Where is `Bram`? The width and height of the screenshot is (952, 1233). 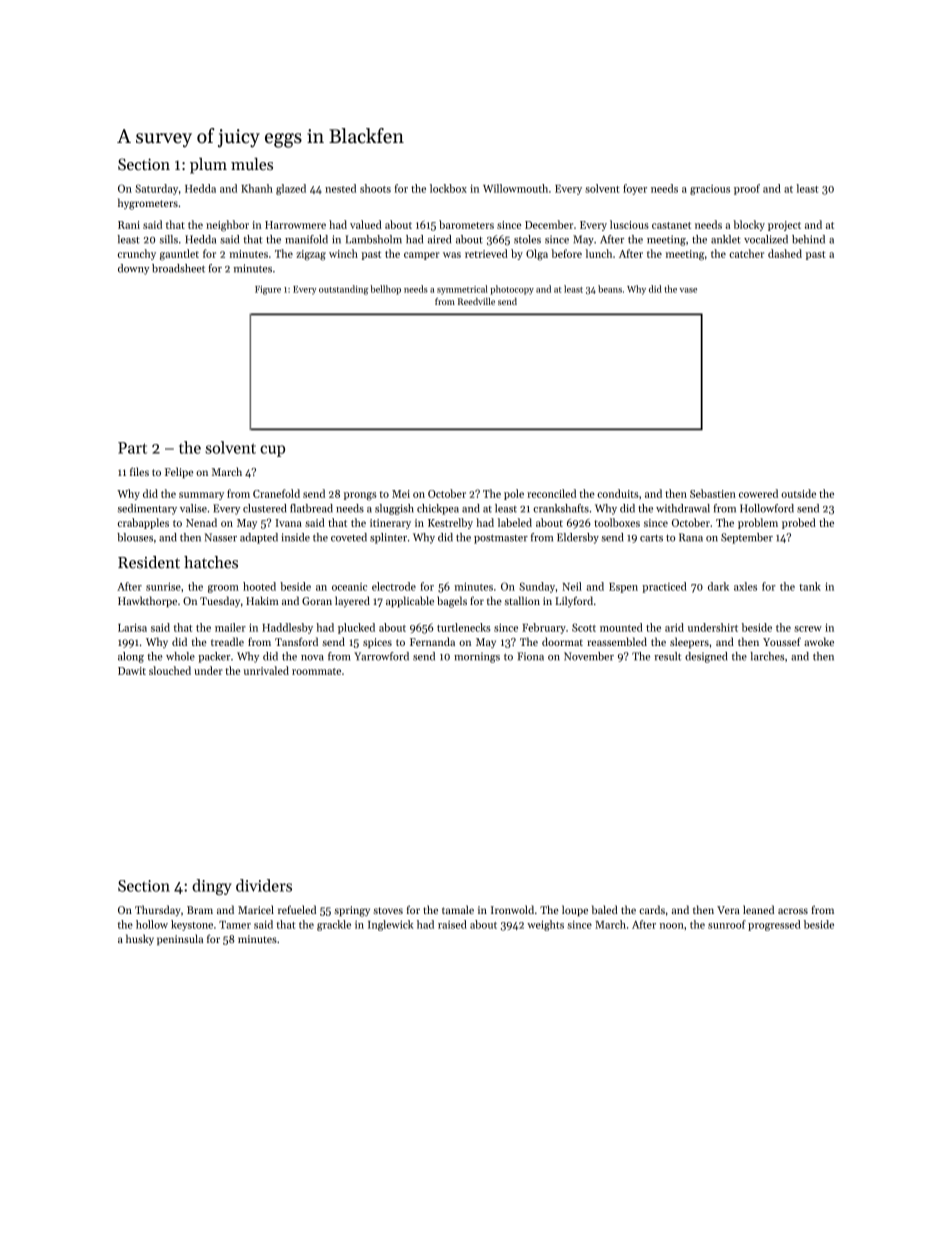
Bram is located at coordinates (200, 910).
